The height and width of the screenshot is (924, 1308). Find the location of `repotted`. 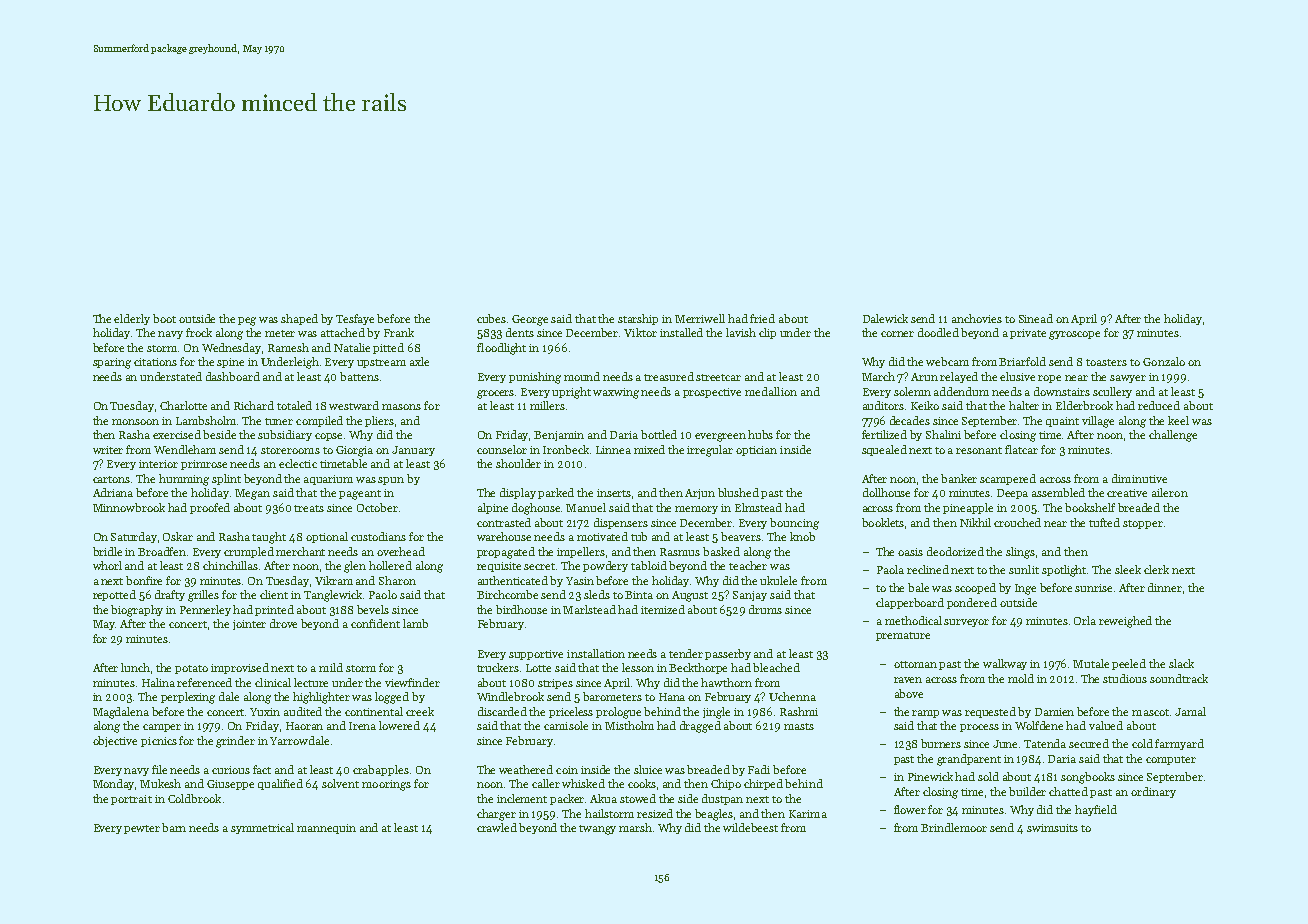

repotted is located at coordinates (114, 595).
